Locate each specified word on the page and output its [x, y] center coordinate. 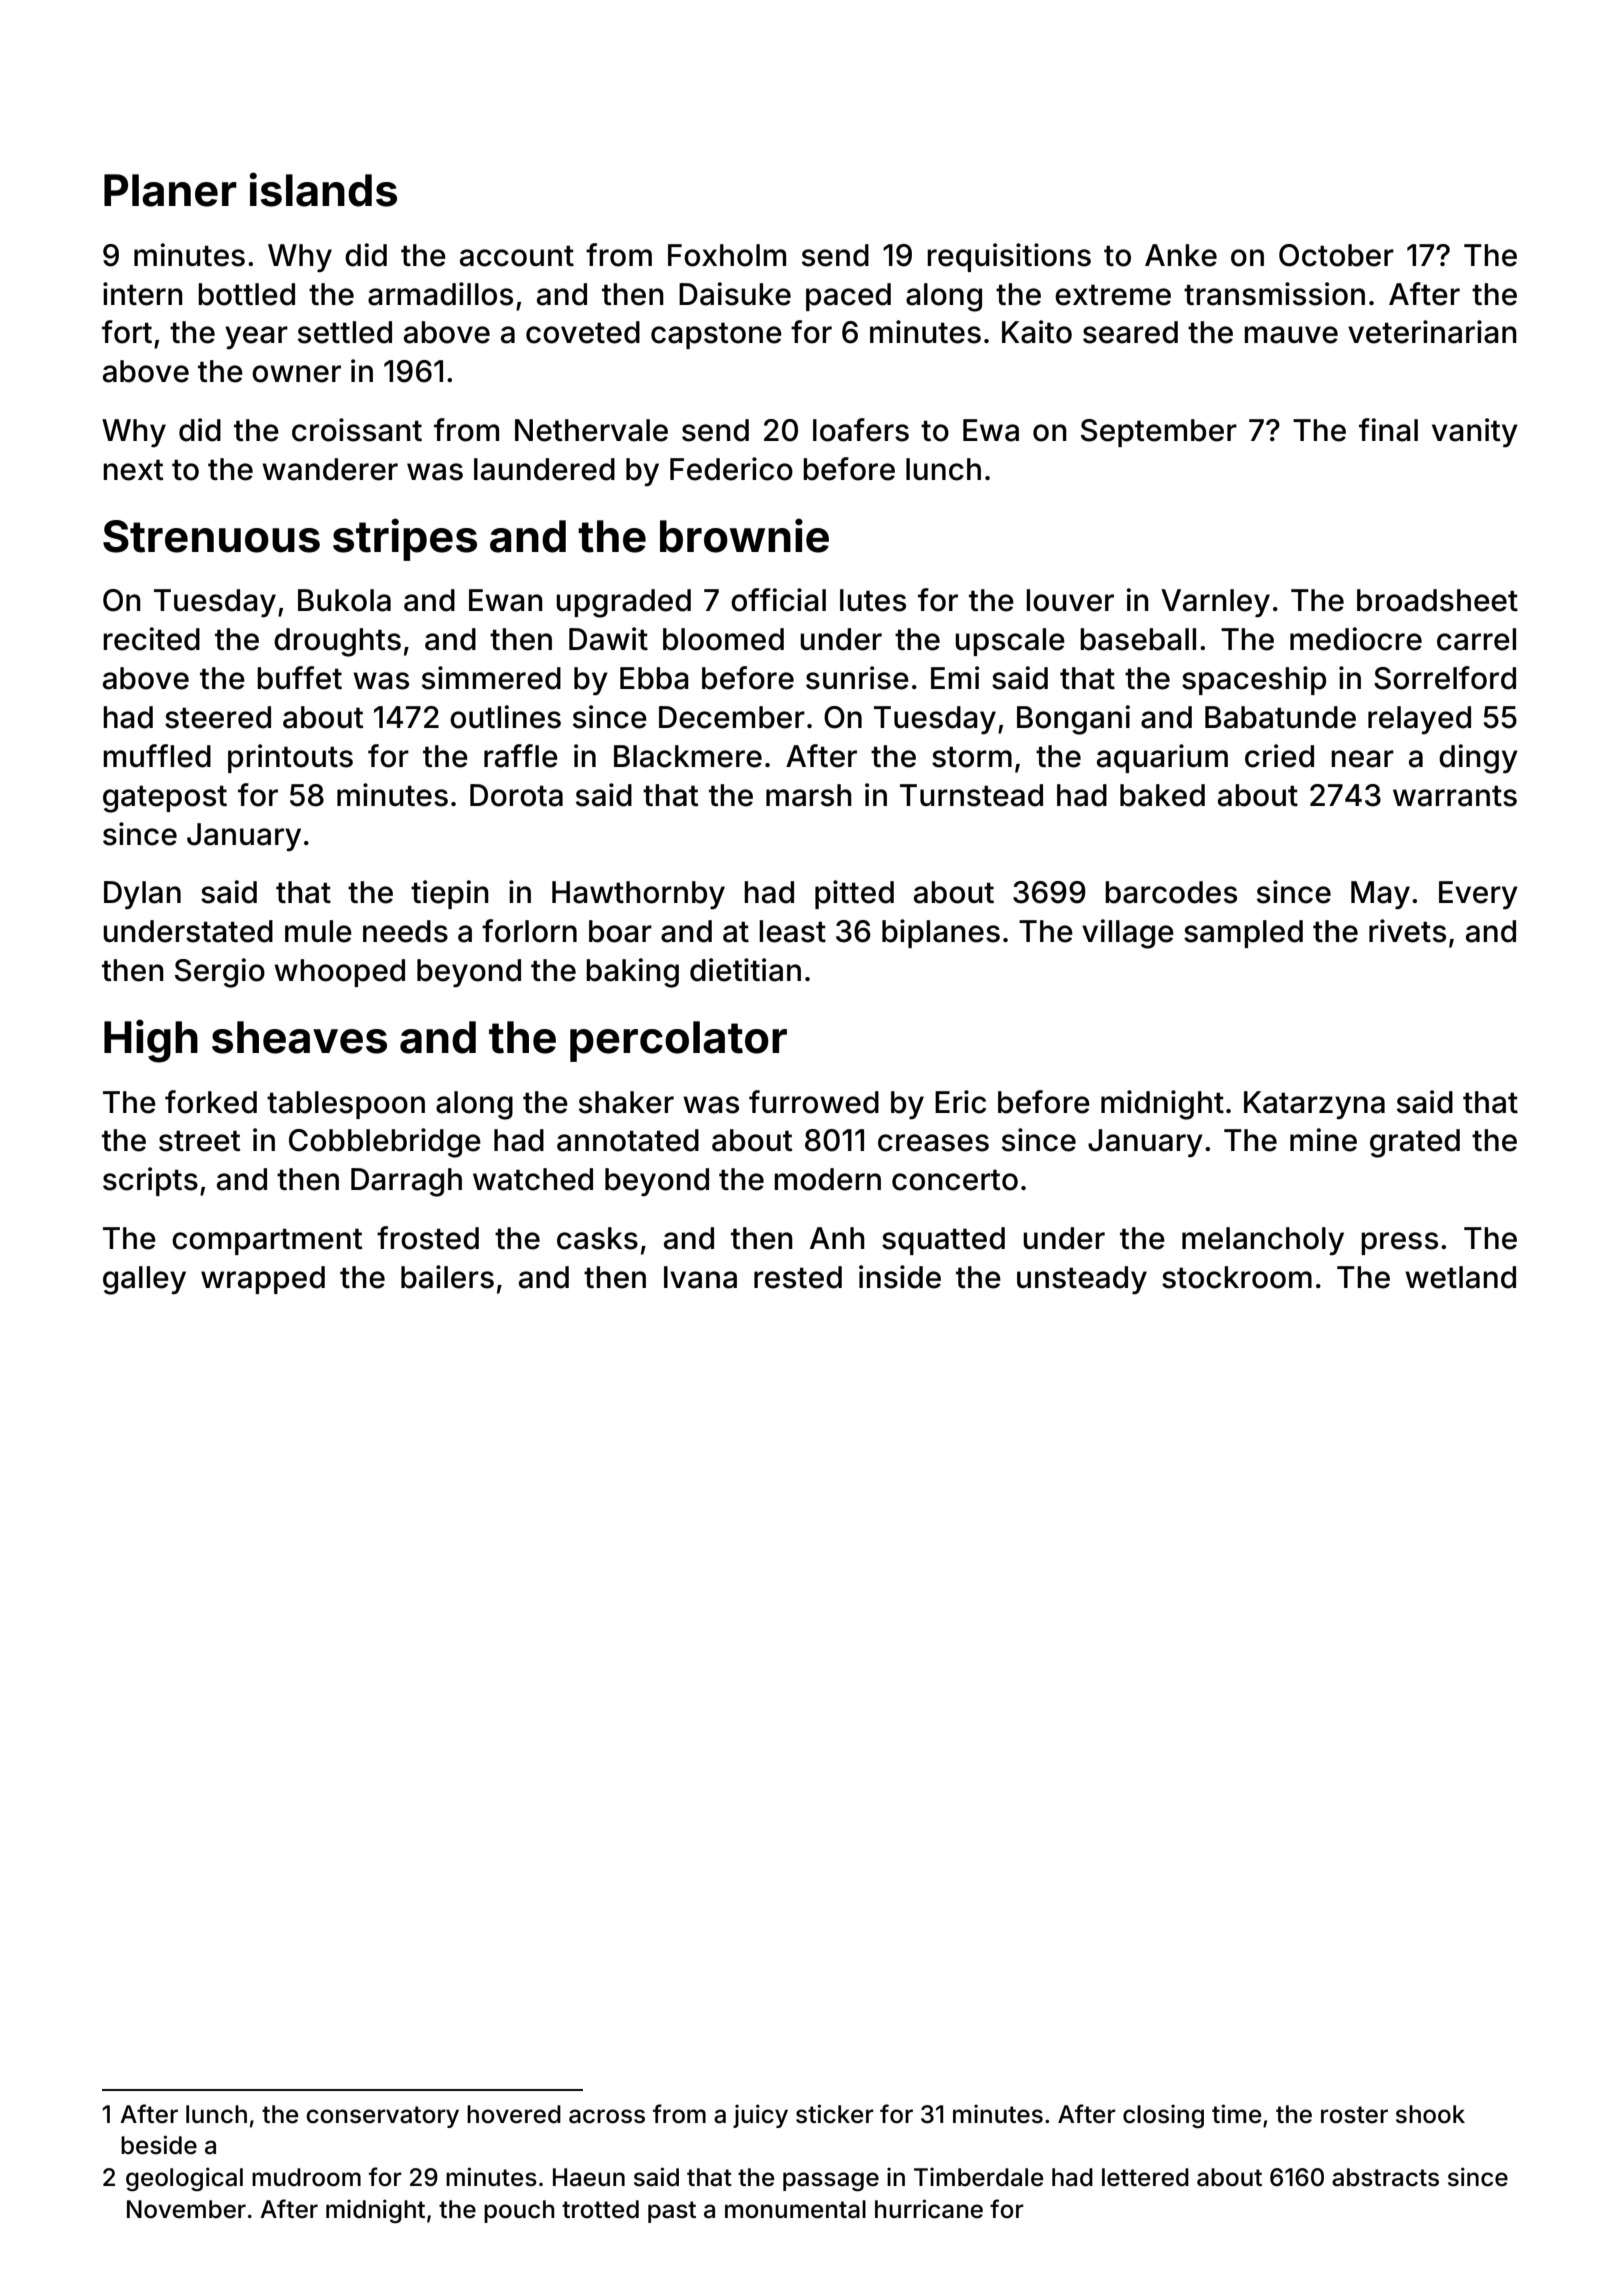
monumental [795, 2209]
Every [1478, 895]
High [151, 1041]
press [1399, 1243]
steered [218, 717]
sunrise [857, 678]
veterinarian [1432, 332]
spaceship [1254, 680]
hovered [514, 2114]
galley [144, 1280]
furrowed [814, 1102]
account [517, 256]
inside [900, 1277]
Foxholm [727, 255]
